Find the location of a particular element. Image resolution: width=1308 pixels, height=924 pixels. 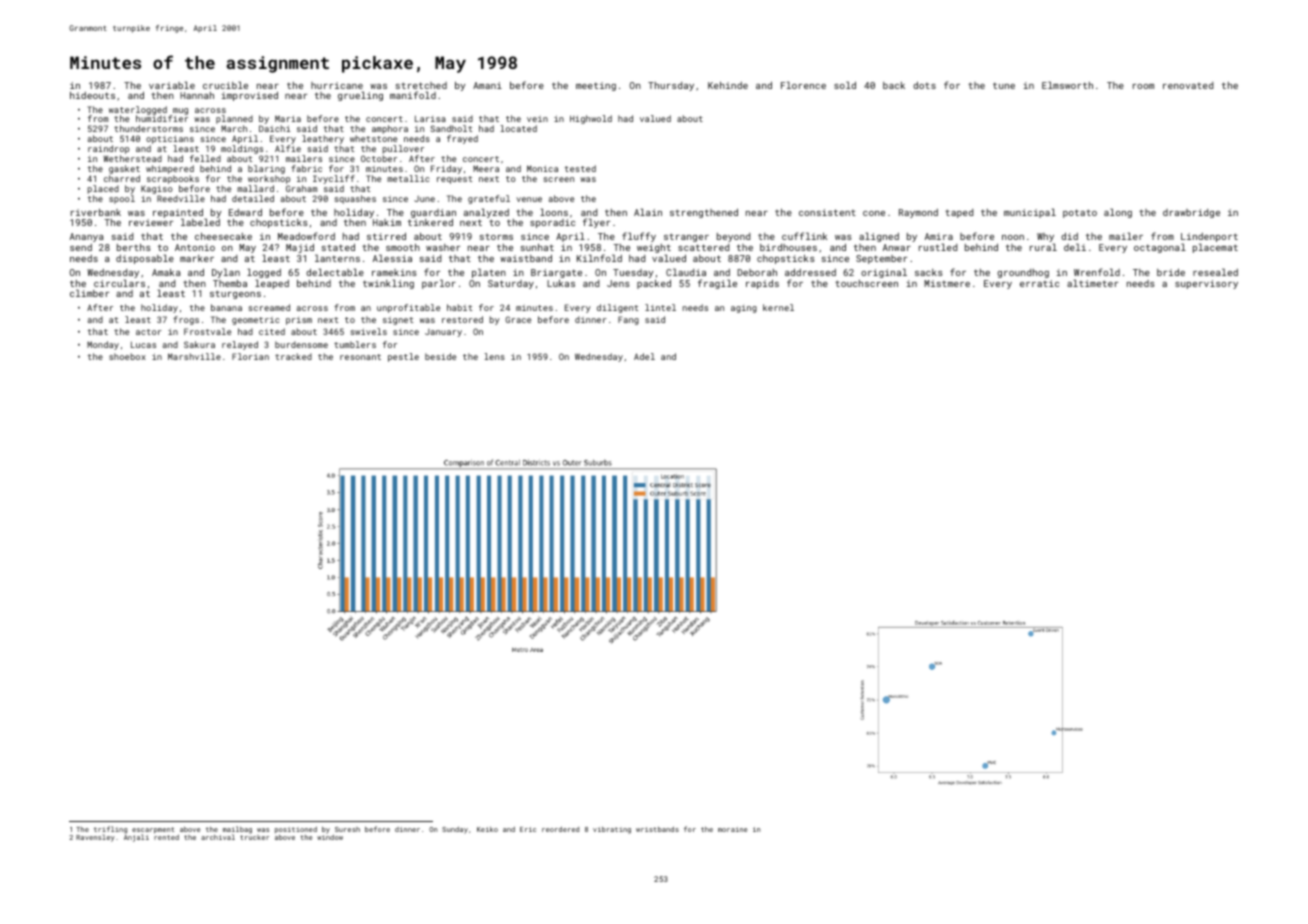

renovated is located at coordinates (1188, 85).
